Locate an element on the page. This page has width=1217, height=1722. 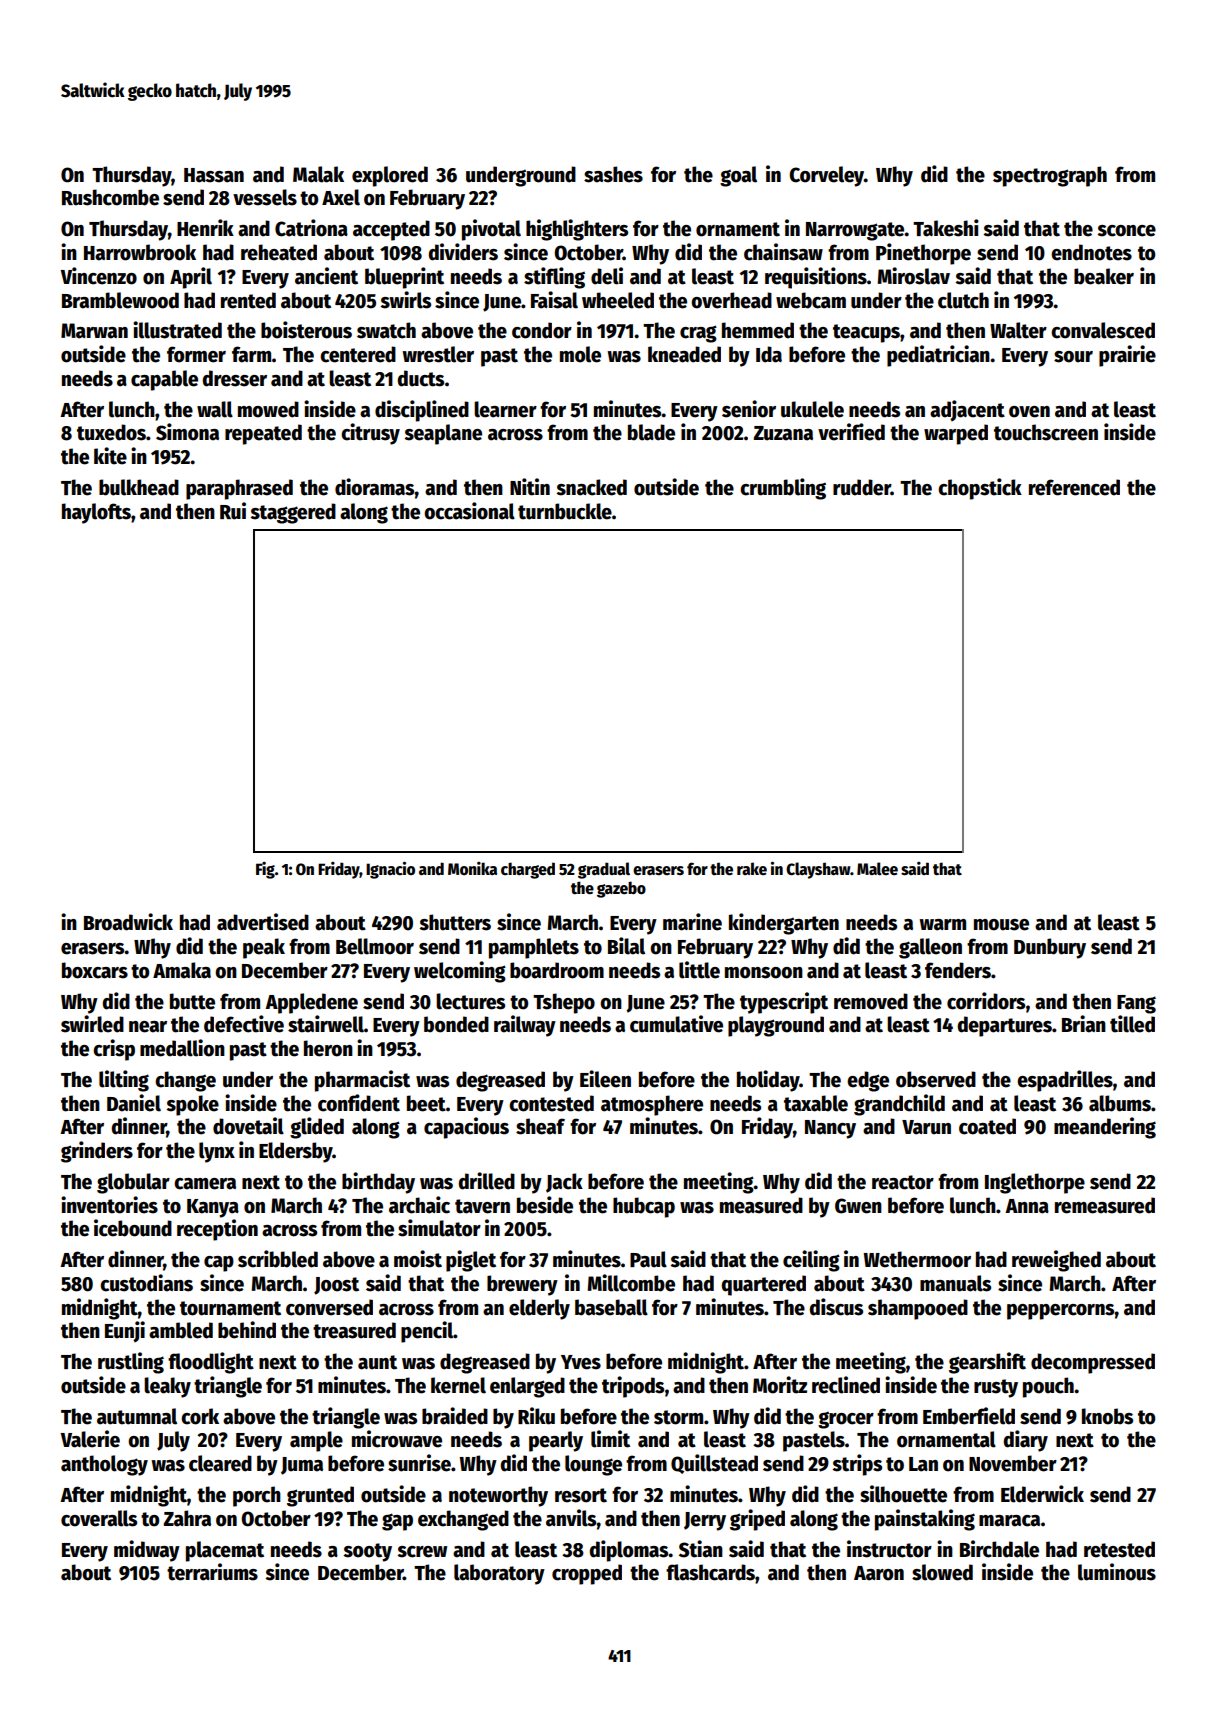
chainsaw is located at coordinates (783, 252).
